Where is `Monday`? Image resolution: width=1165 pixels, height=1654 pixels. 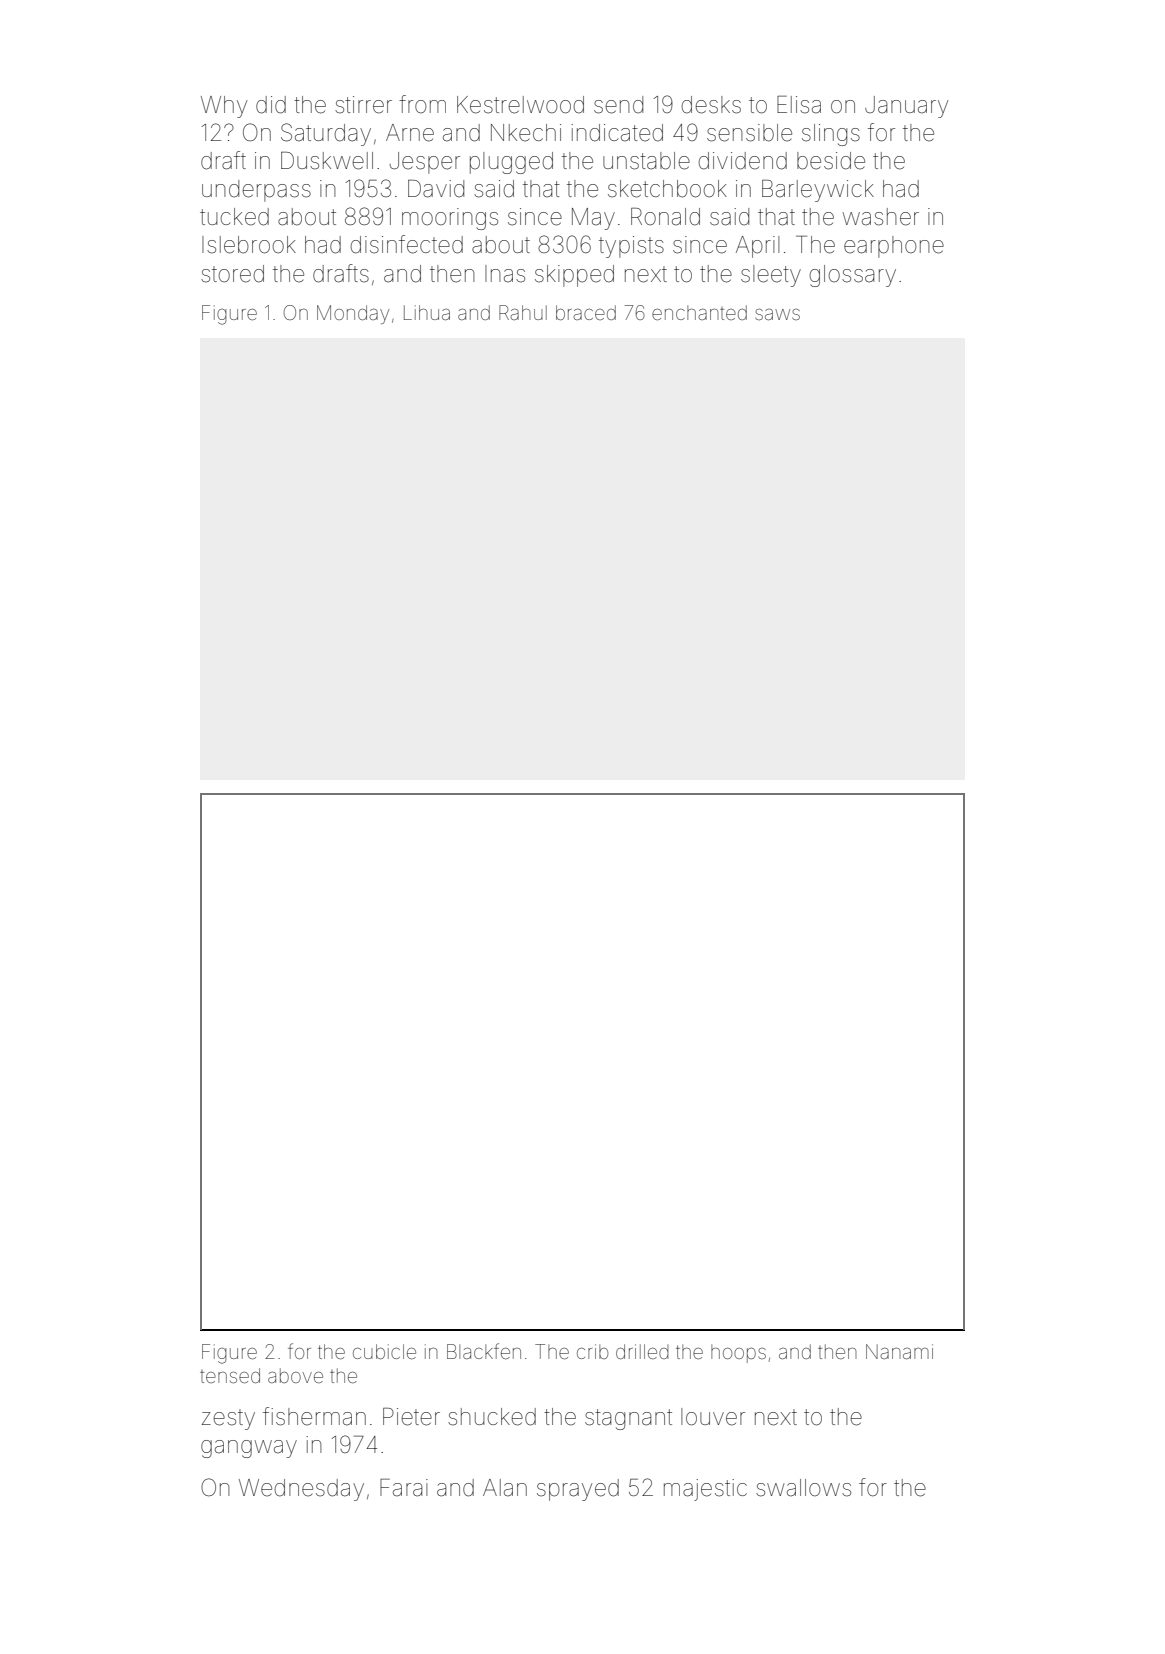 Monday is located at coordinates (353, 314).
